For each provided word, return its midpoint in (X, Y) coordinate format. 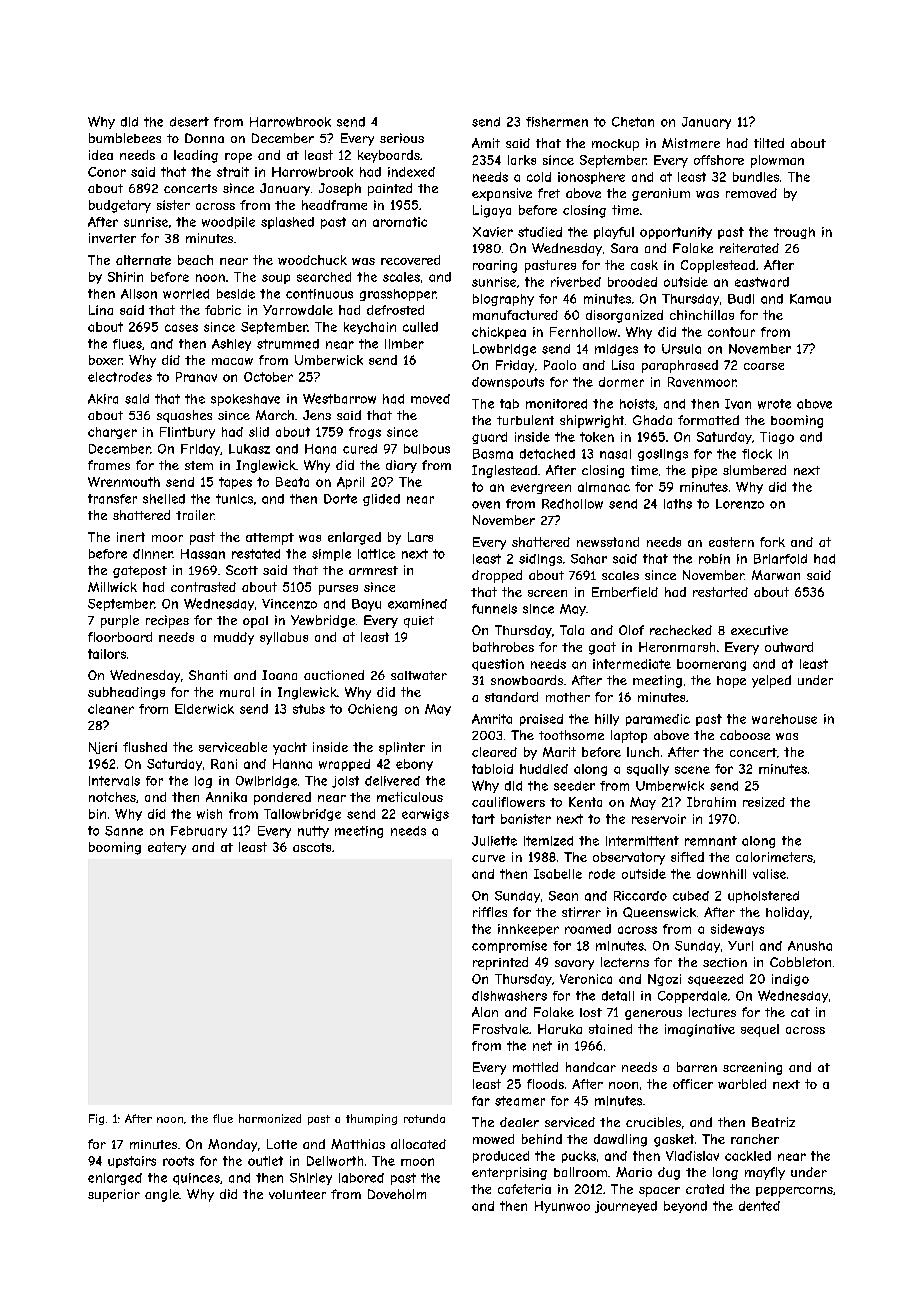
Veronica (586, 979)
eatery (167, 848)
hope (731, 682)
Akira (103, 399)
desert (189, 122)
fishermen (557, 122)
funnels (494, 609)
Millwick (112, 587)
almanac (604, 487)
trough (794, 233)
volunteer (297, 1194)
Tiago (777, 438)
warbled (742, 1084)
